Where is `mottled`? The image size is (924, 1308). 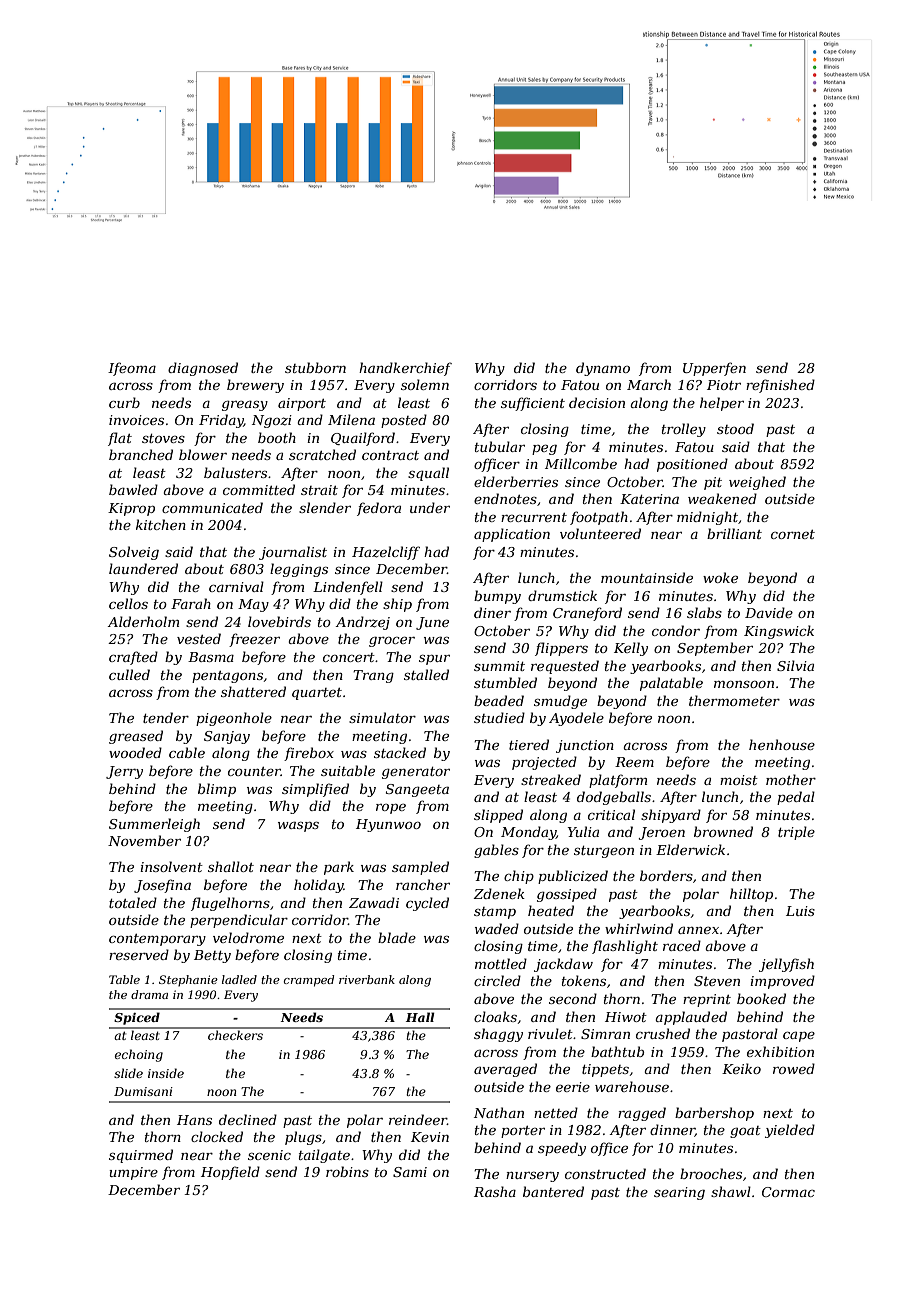 mottled is located at coordinates (501, 963).
